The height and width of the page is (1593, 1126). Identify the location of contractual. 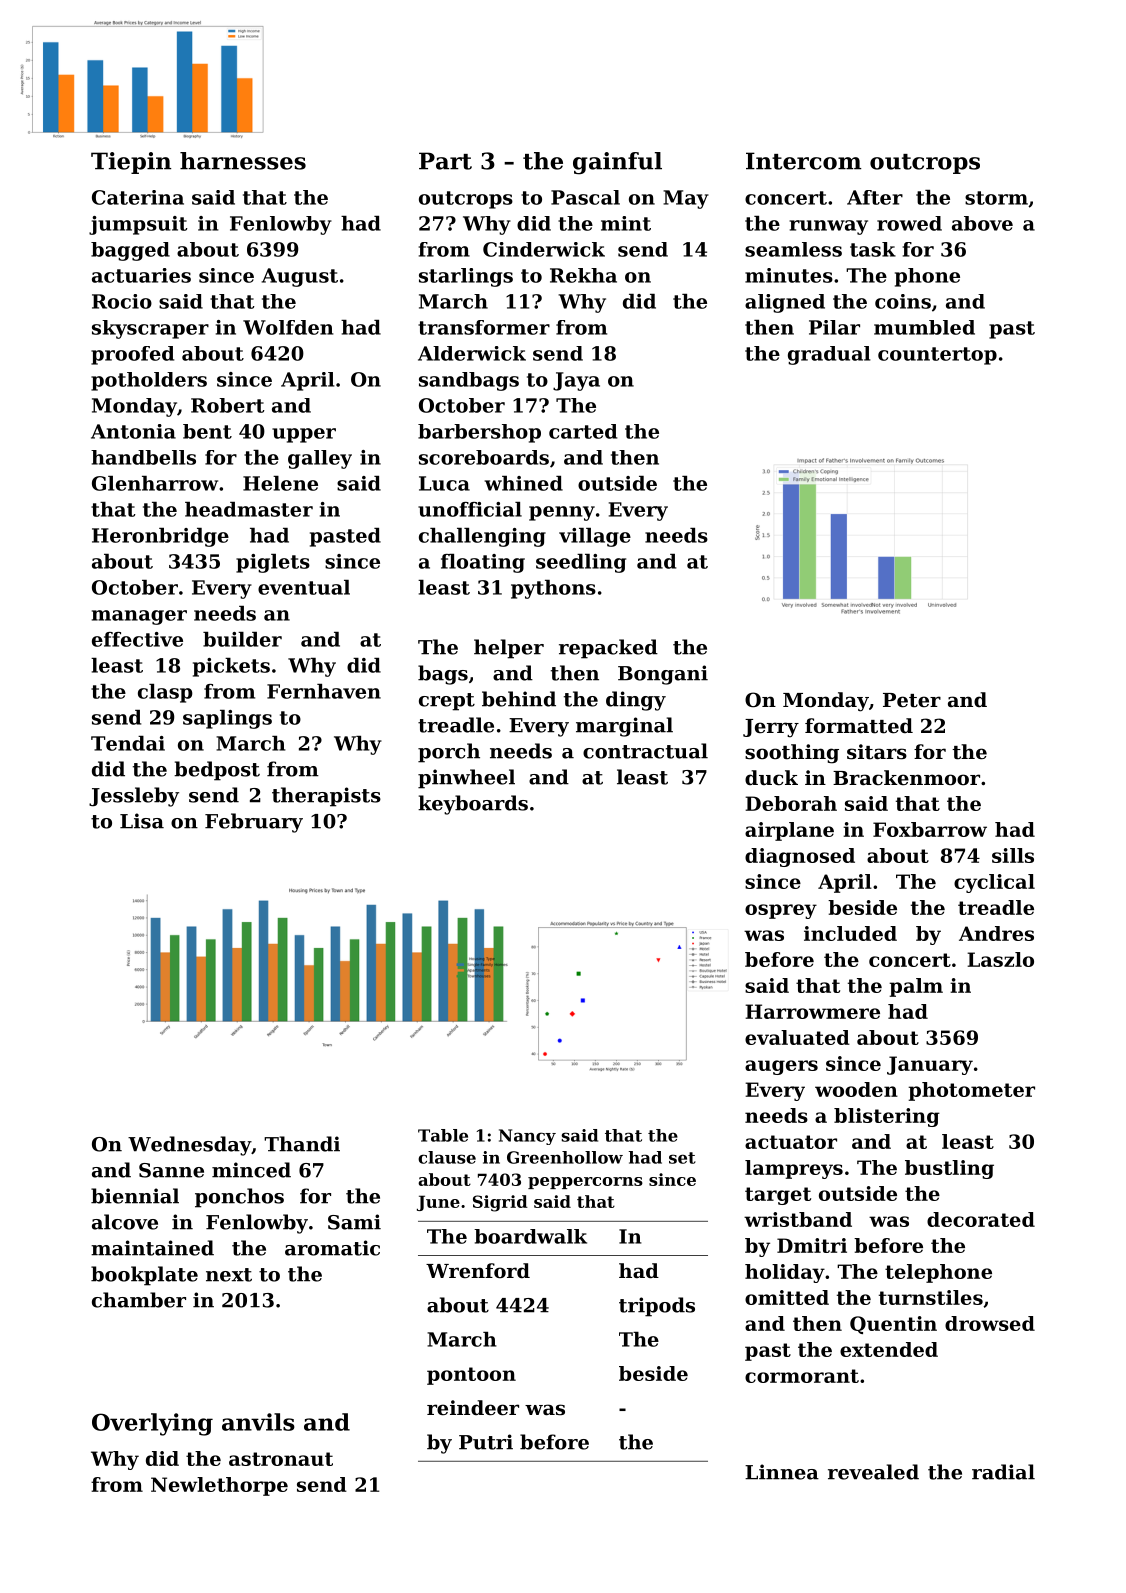
(645, 751).
